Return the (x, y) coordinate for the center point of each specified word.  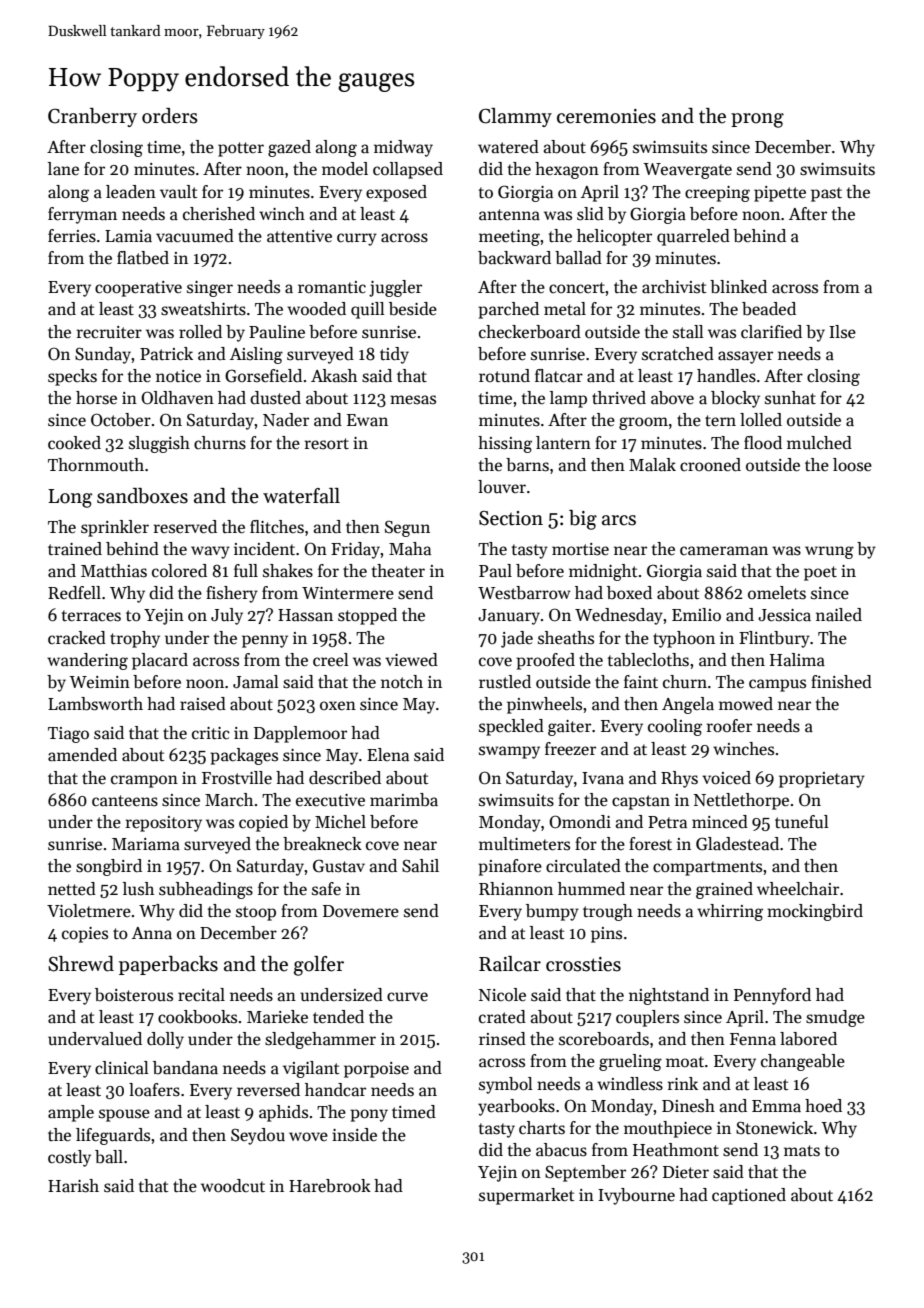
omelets (777, 593)
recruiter (109, 332)
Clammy (515, 117)
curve (407, 997)
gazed (289, 148)
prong (757, 120)
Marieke (277, 1017)
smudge (835, 1018)
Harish (73, 1186)
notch (402, 681)
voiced (726, 778)
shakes (288, 571)
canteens (125, 801)
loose (852, 465)
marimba (404, 800)
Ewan (367, 420)
